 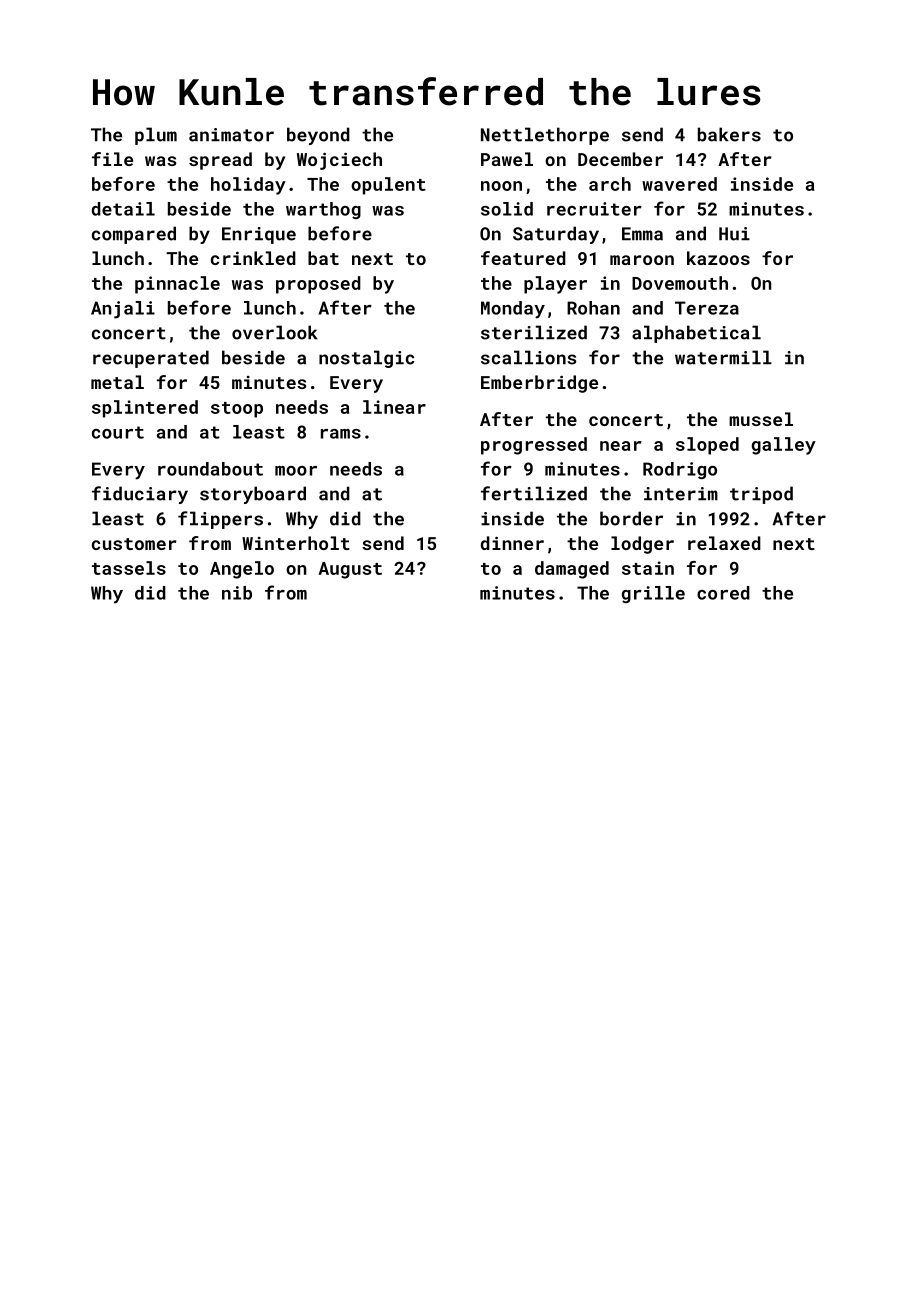 What do you see at coordinates (729, 134) in the document?
I see `bakers` at bounding box center [729, 134].
